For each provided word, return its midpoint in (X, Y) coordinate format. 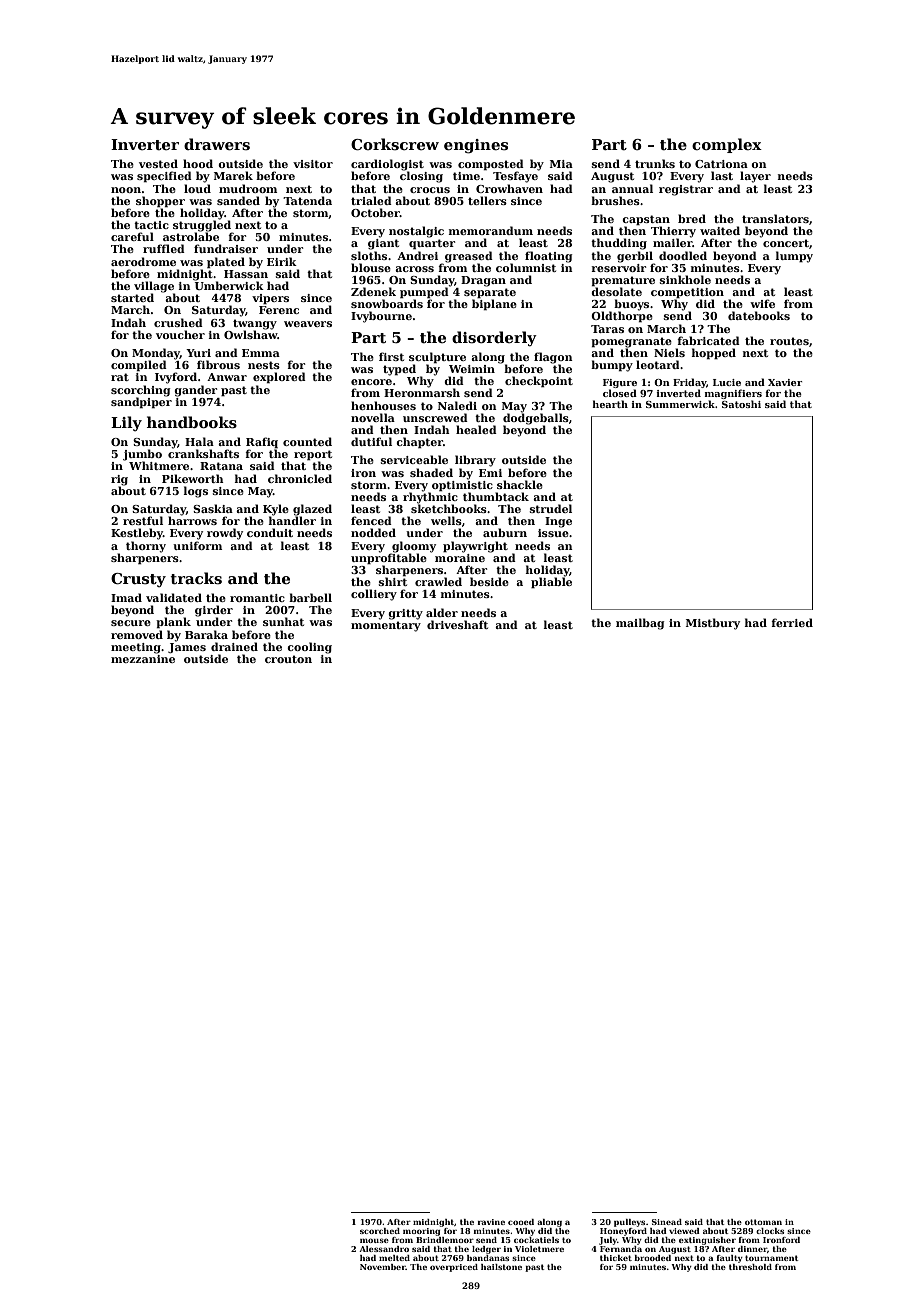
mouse (374, 1240)
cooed (521, 1222)
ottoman (763, 1222)
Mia (561, 164)
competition (687, 293)
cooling (309, 648)
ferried (792, 622)
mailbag (640, 624)
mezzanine (143, 659)
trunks (655, 163)
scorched (380, 1231)
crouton (288, 659)
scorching (140, 391)
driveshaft (457, 624)
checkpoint (539, 381)
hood (198, 163)
